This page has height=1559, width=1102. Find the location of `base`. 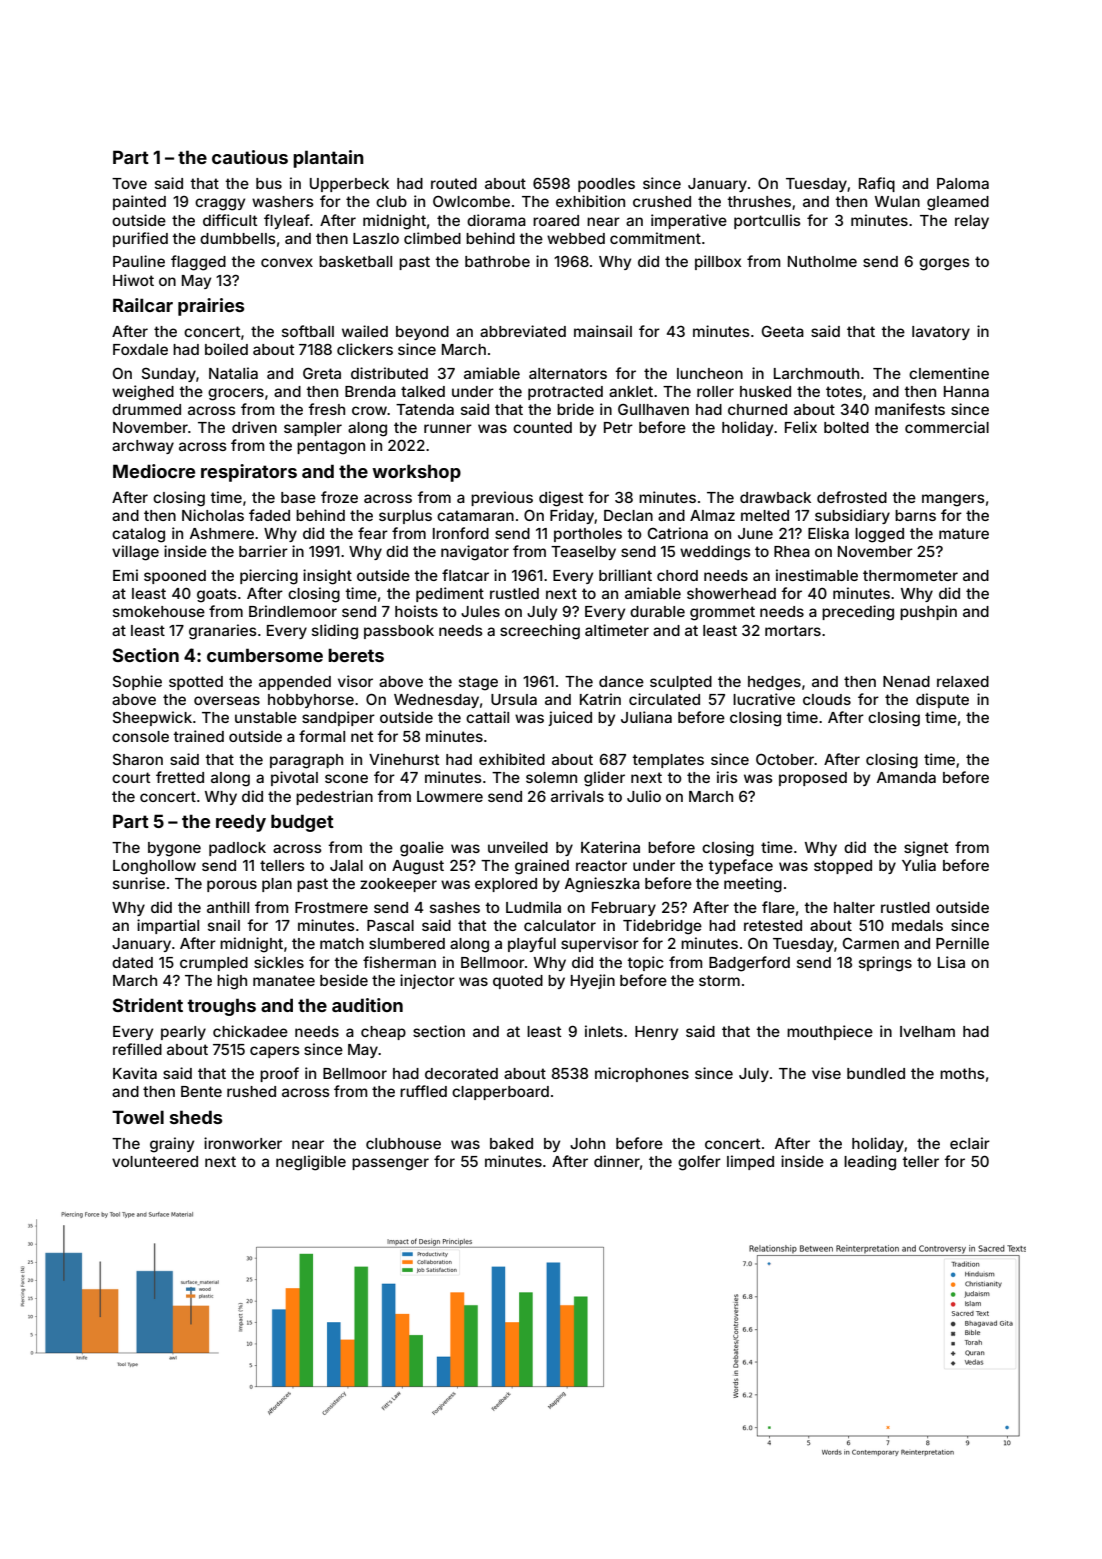

base is located at coordinates (298, 497).
